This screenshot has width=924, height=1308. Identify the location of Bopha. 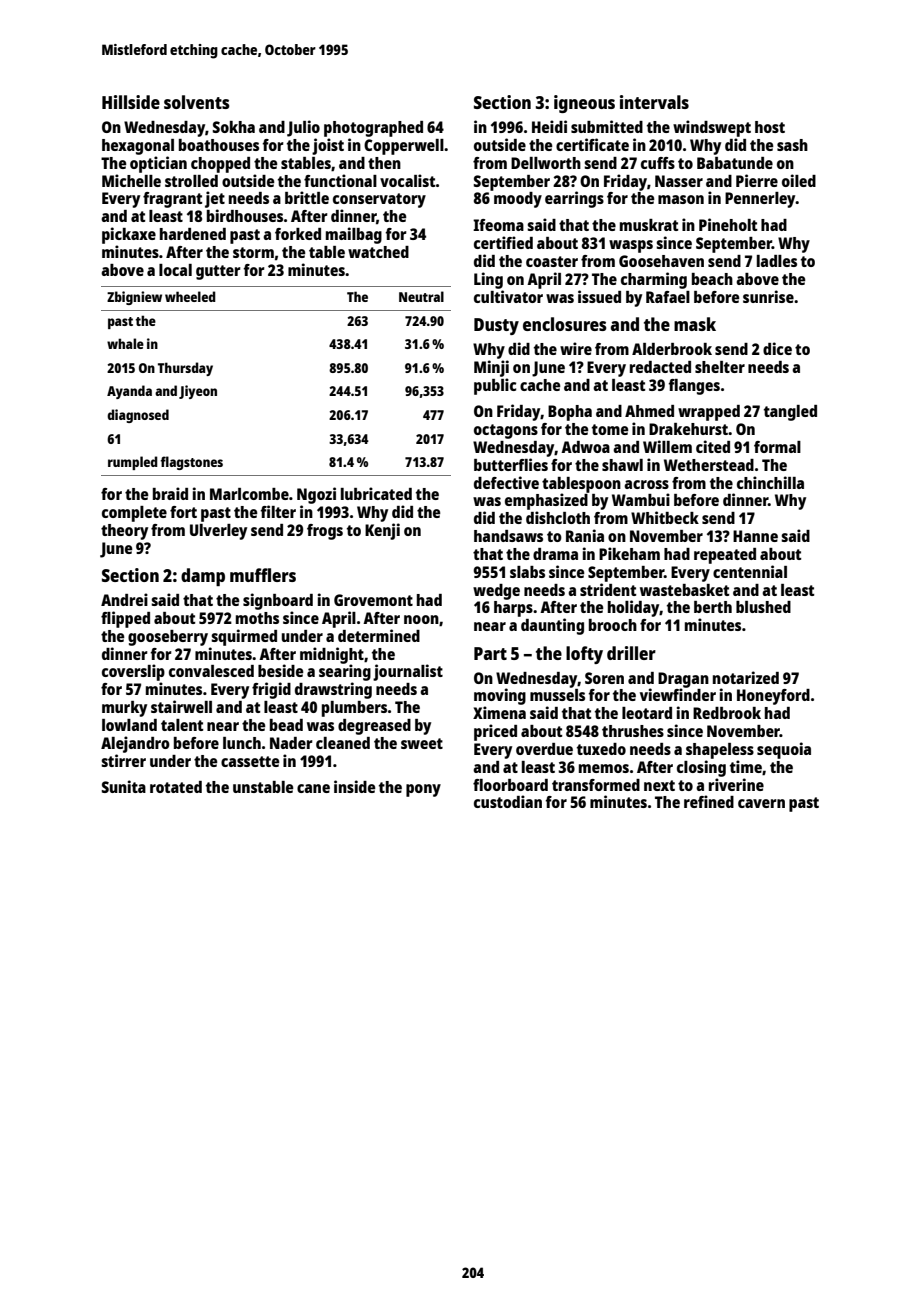
(570, 413).
